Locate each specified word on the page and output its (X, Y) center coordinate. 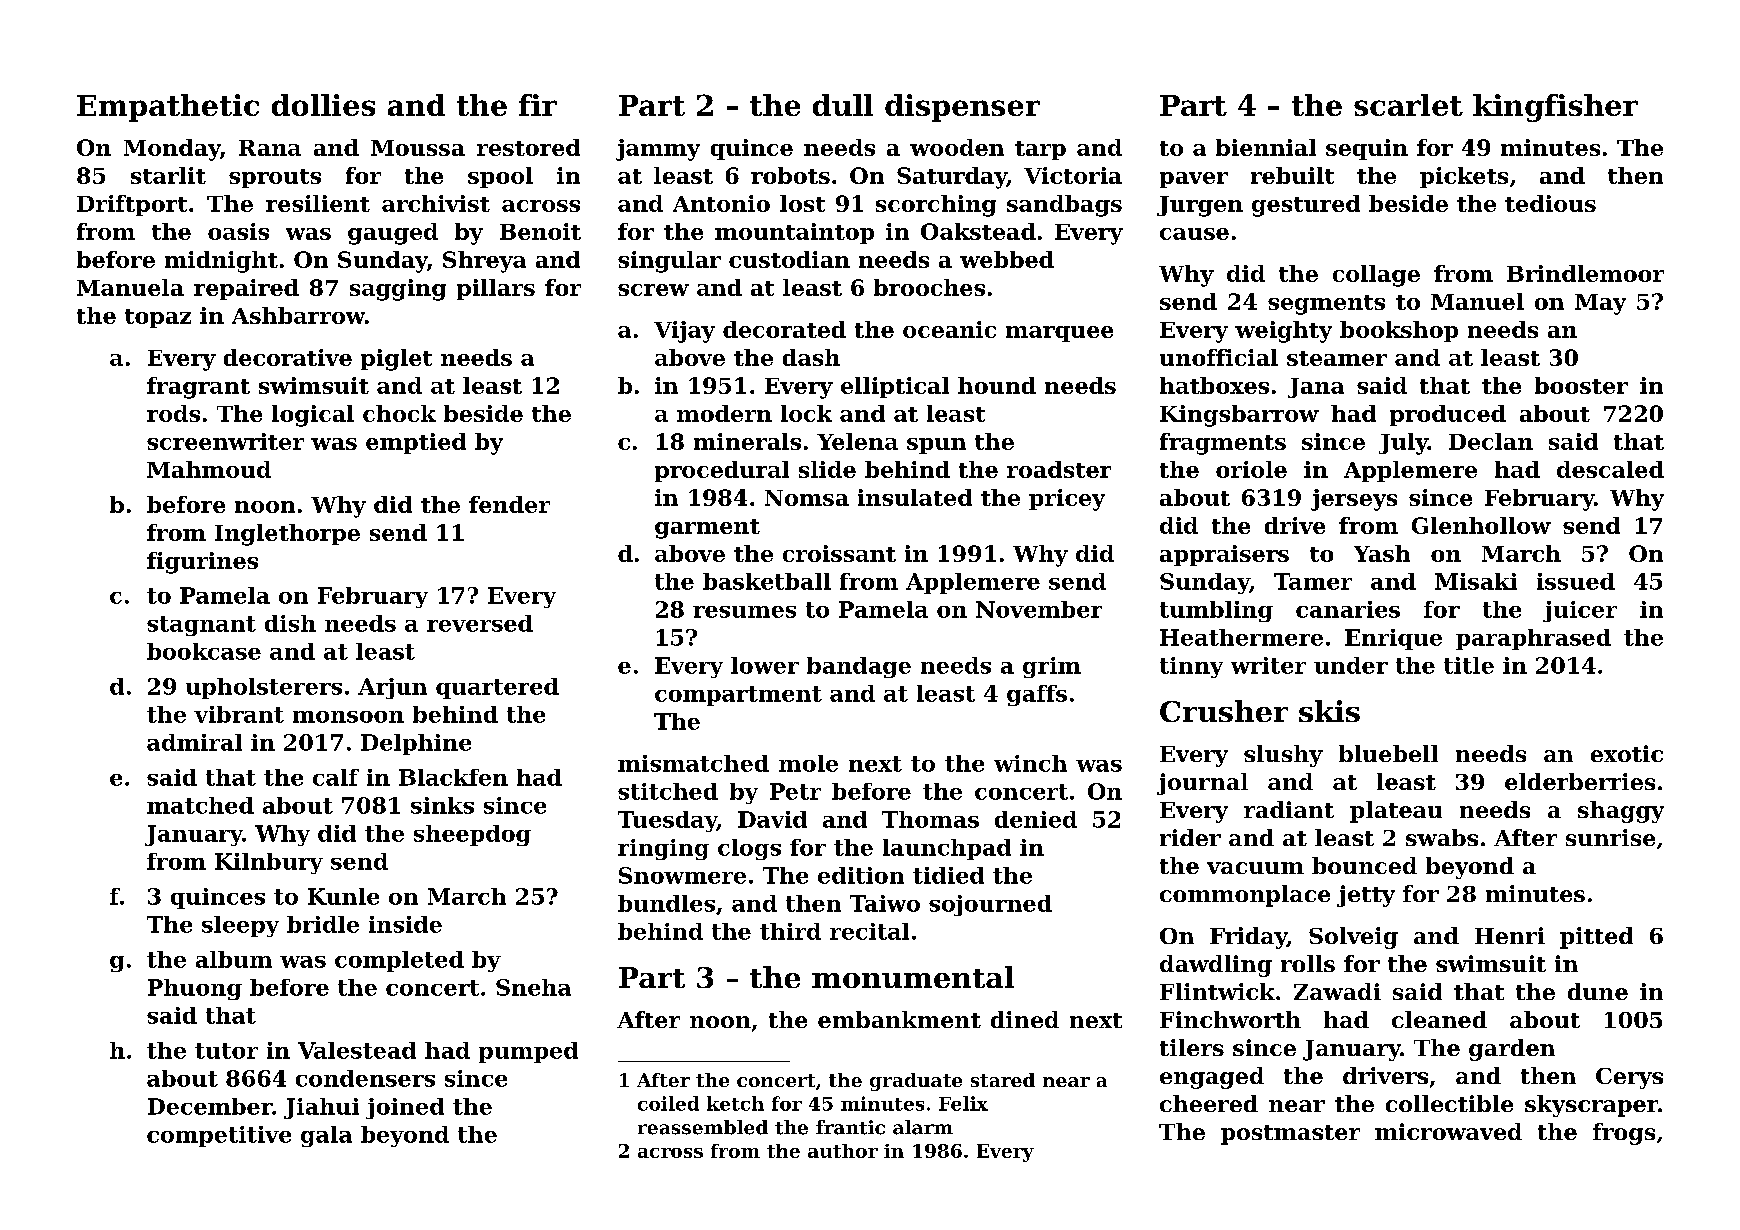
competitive (219, 1136)
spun (936, 446)
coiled (668, 1103)
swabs (1442, 837)
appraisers (1224, 555)
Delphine (416, 744)
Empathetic (168, 108)
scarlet (1408, 105)
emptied (416, 443)
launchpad (947, 849)
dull (843, 105)
